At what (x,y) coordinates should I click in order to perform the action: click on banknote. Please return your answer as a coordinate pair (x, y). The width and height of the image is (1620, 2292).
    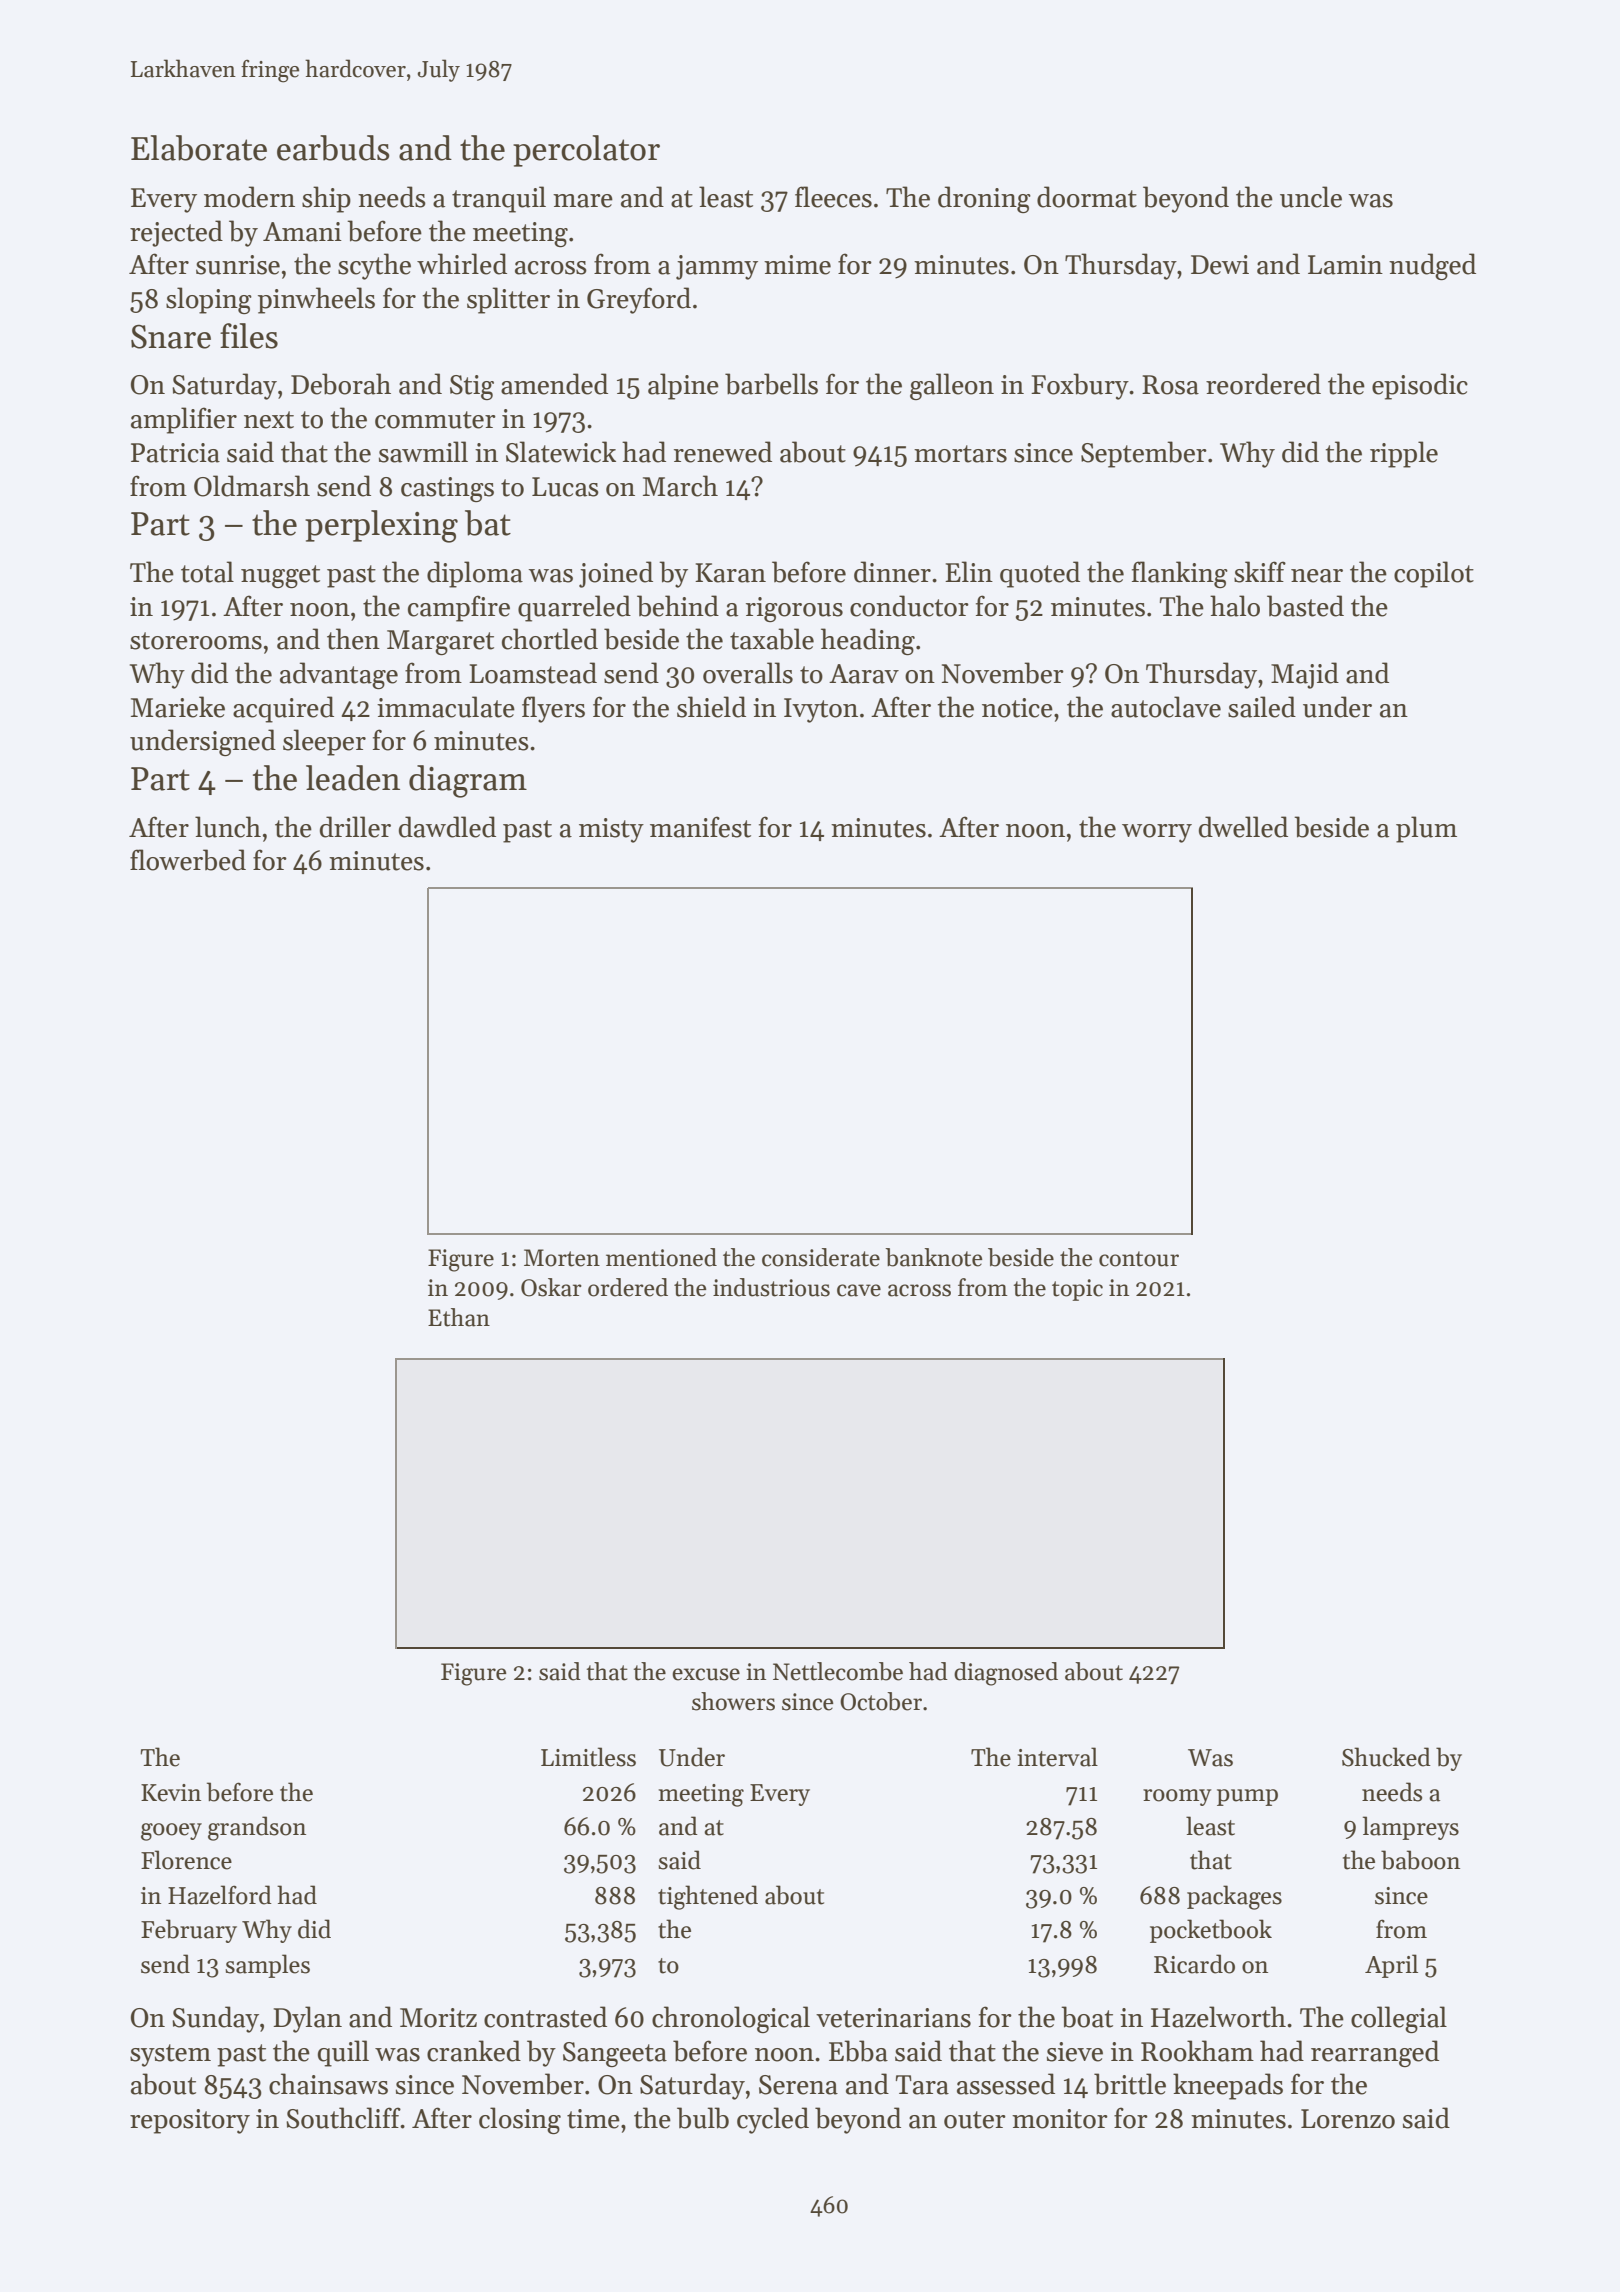
    Looking at the image, I should click on (934, 1257).
